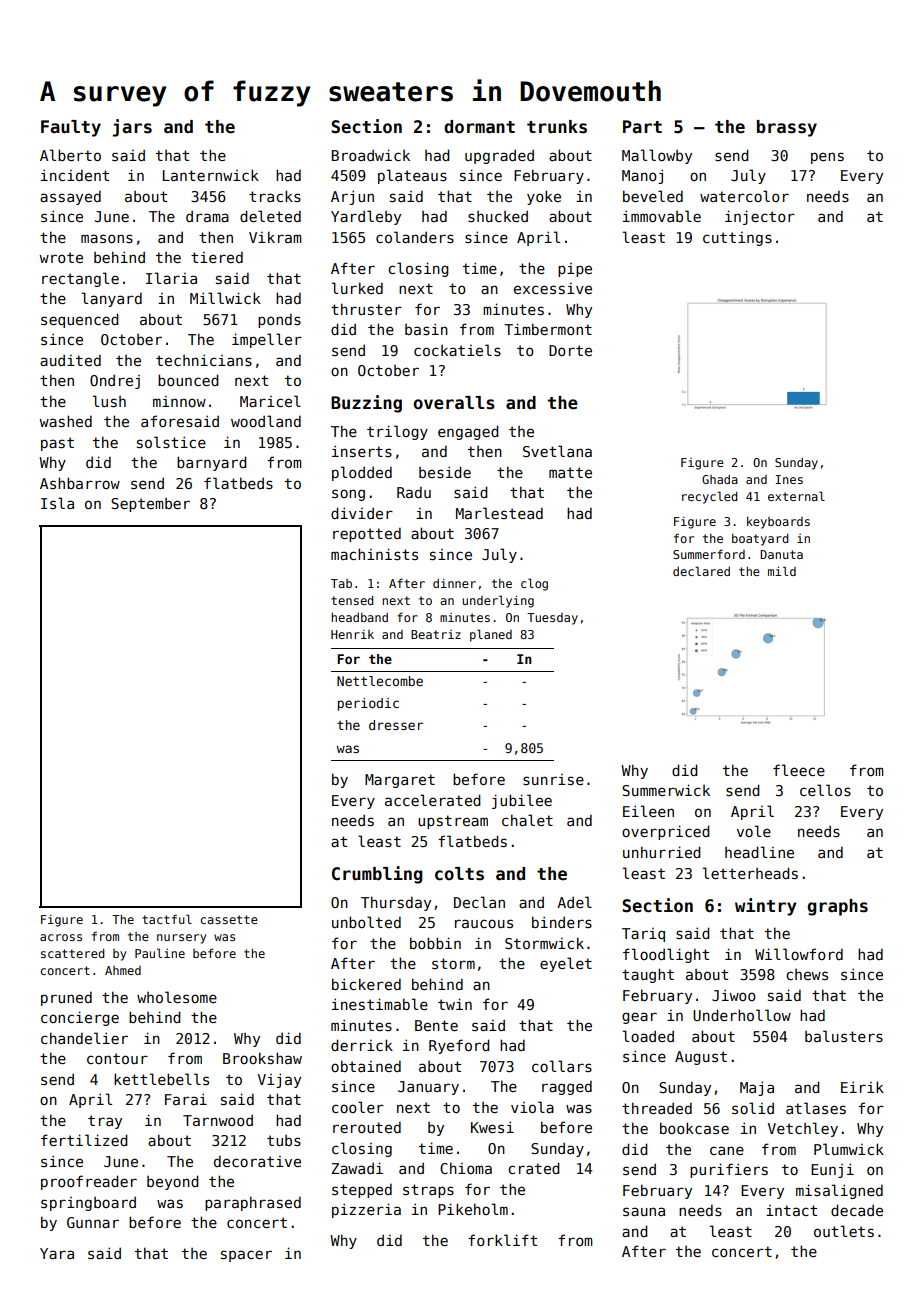 The height and width of the image is (1308, 924). What do you see at coordinates (177, 997) in the image?
I see `wholesome` at bounding box center [177, 997].
